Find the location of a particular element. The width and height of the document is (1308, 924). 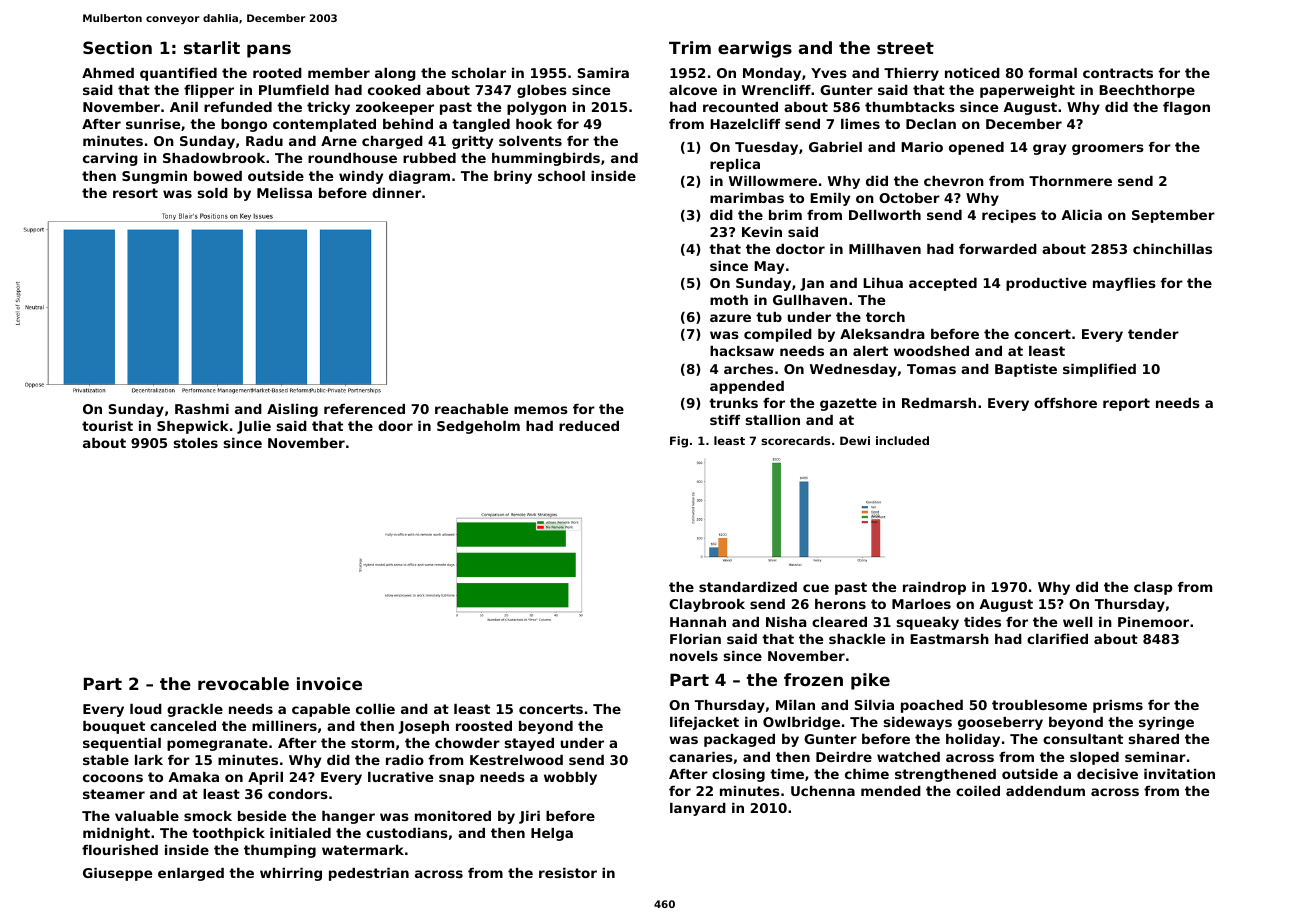

scorecards is located at coordinates (795, 440).
